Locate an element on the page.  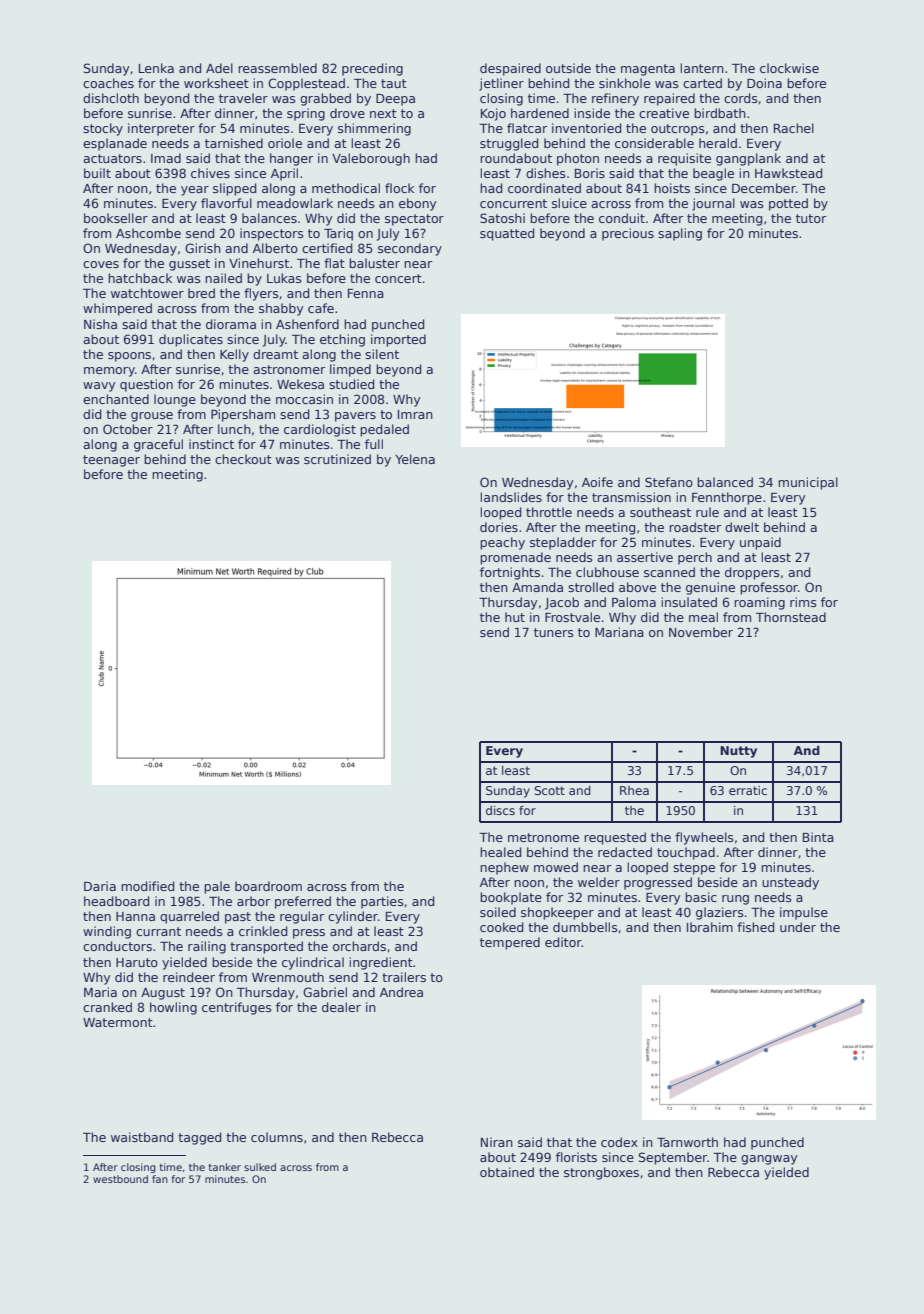
parties is located at coordinates (382, 902).
